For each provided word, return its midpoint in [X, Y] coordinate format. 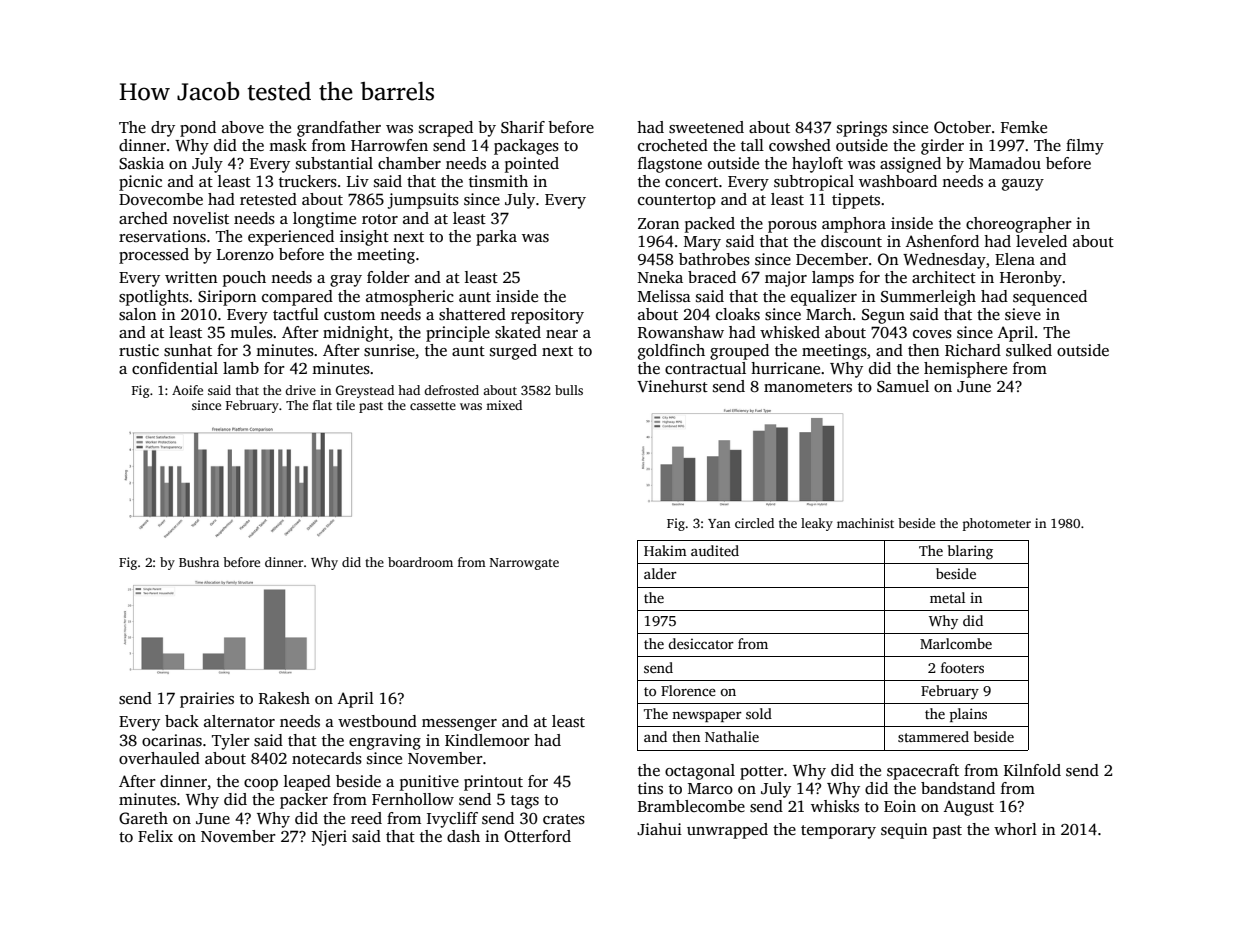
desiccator [701, 643]
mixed [504, 405]
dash [463, 836]
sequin [904, 831]
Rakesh [284, 698]
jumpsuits [423, 201]
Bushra [199, 562]
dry [163, 129]
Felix [155, 836]
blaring [970, 552]
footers [962, 667]
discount [851, 241]
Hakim [665, 550]
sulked [1029, 350]
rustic [139, 350]
